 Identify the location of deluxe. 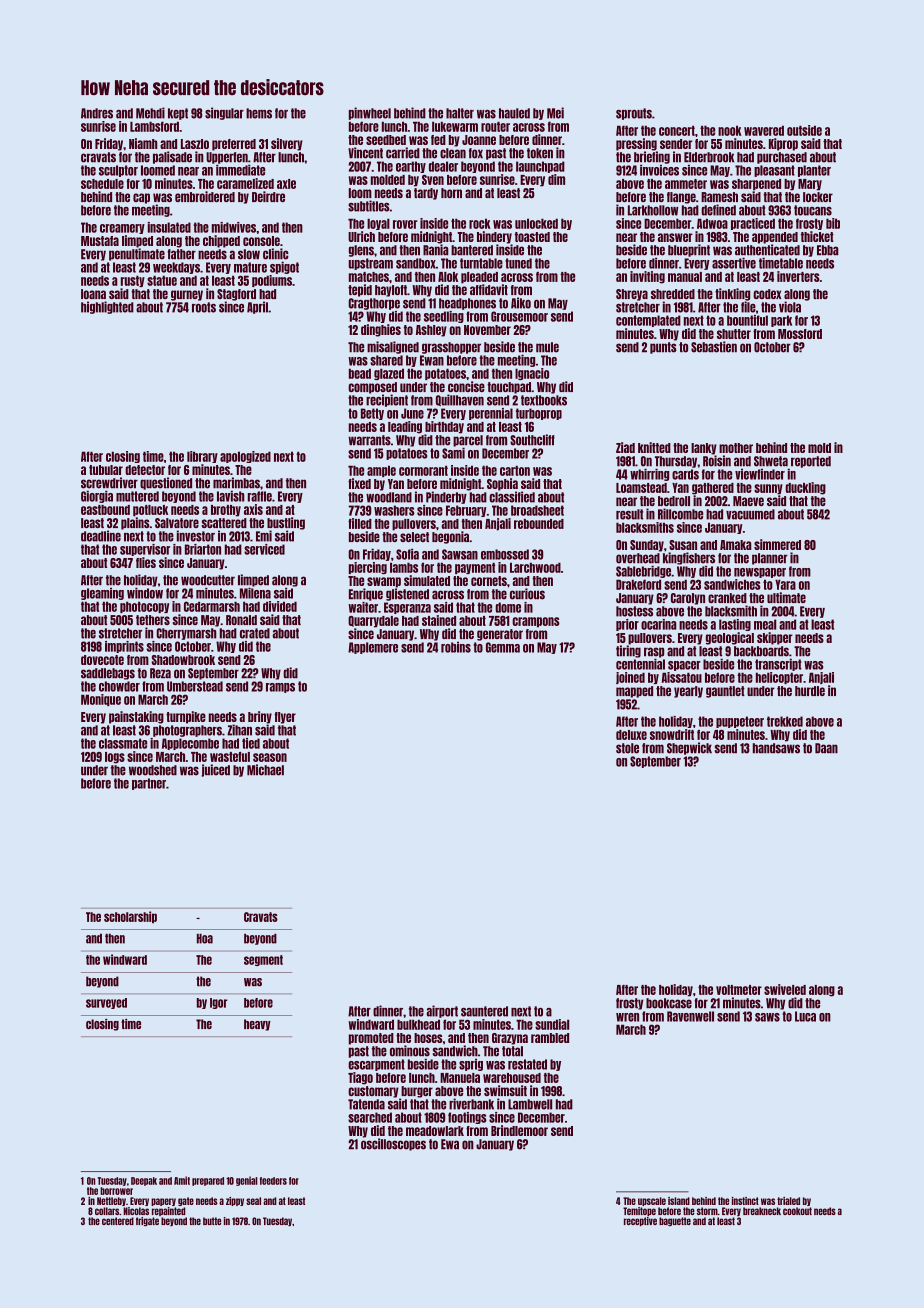
(631, 735).
